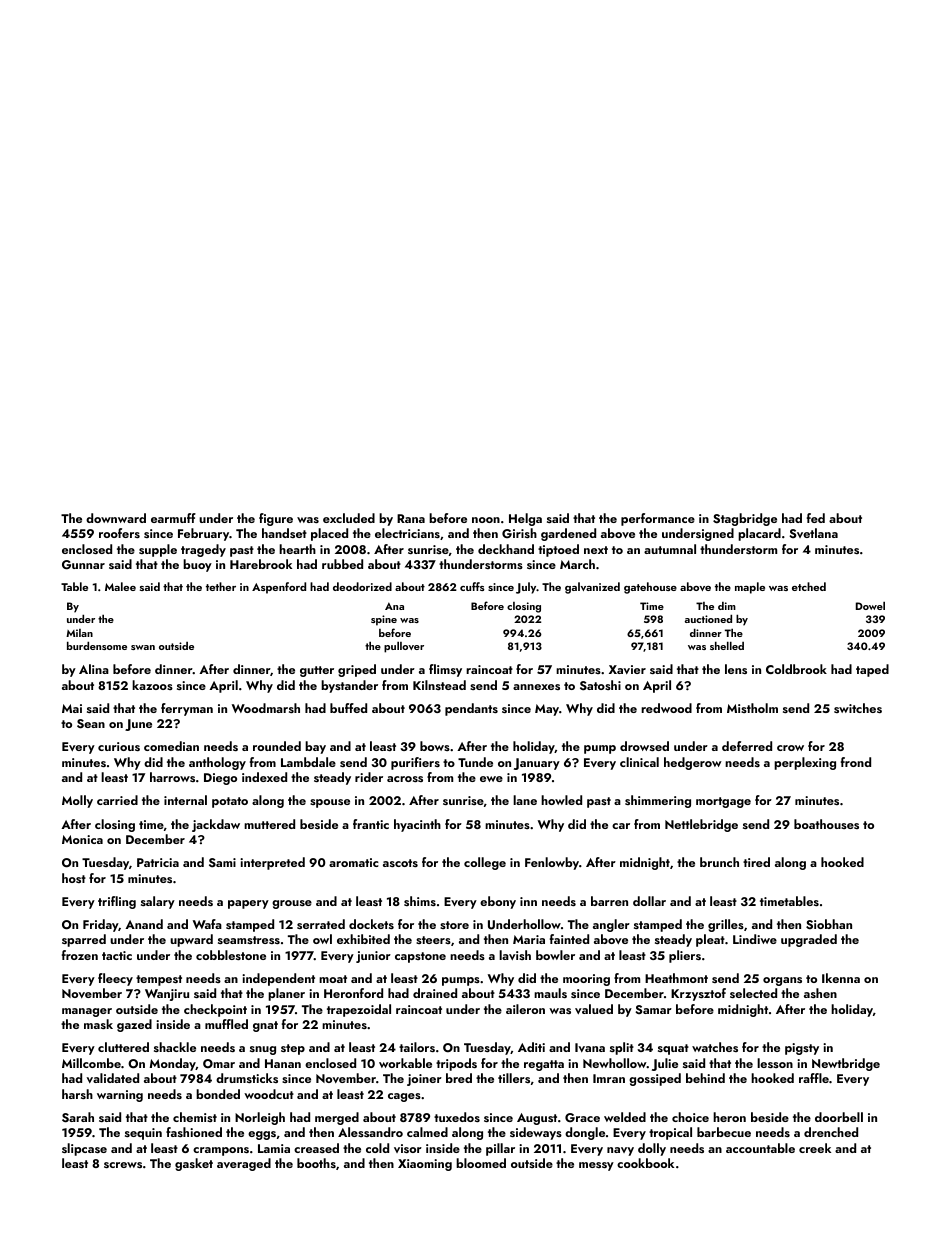  Describe the element at coordinates (582, 1118) in the screenshot. I see `Grace` at that location.
